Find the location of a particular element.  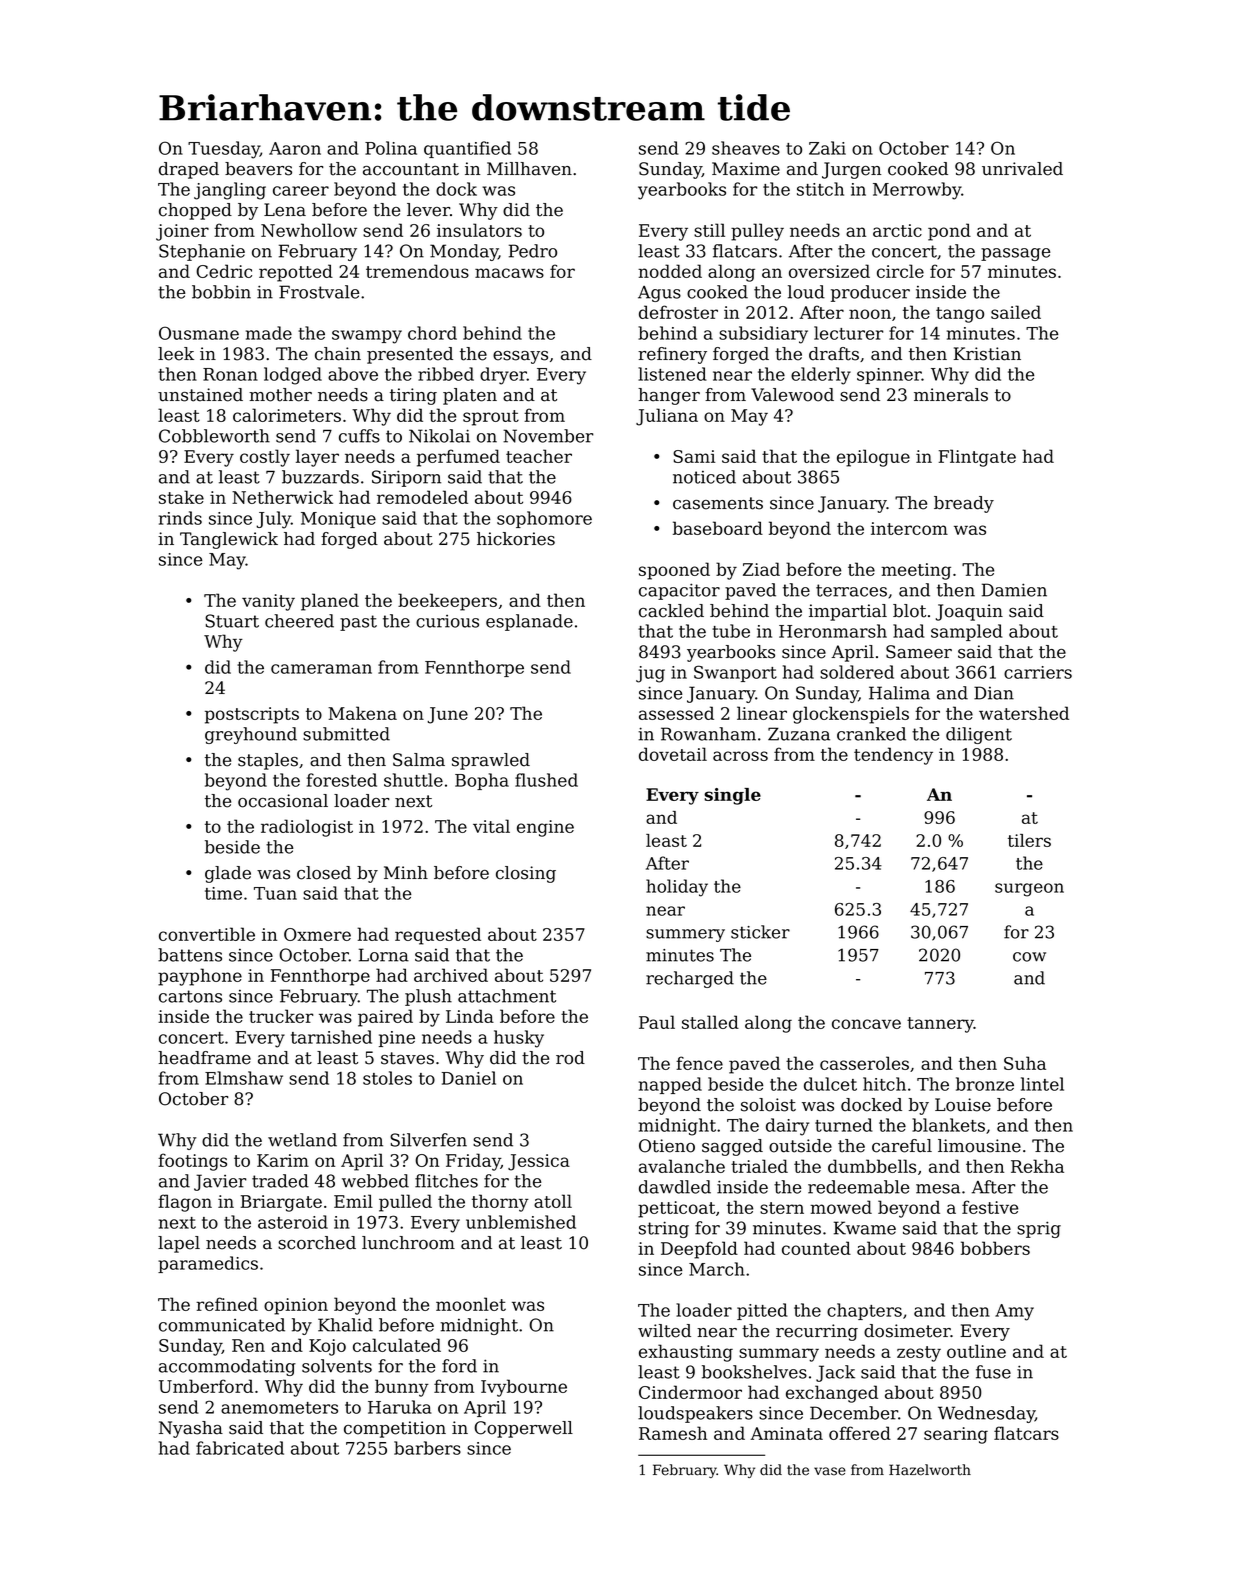

Tuesday is located at coordinates (224, 150).
